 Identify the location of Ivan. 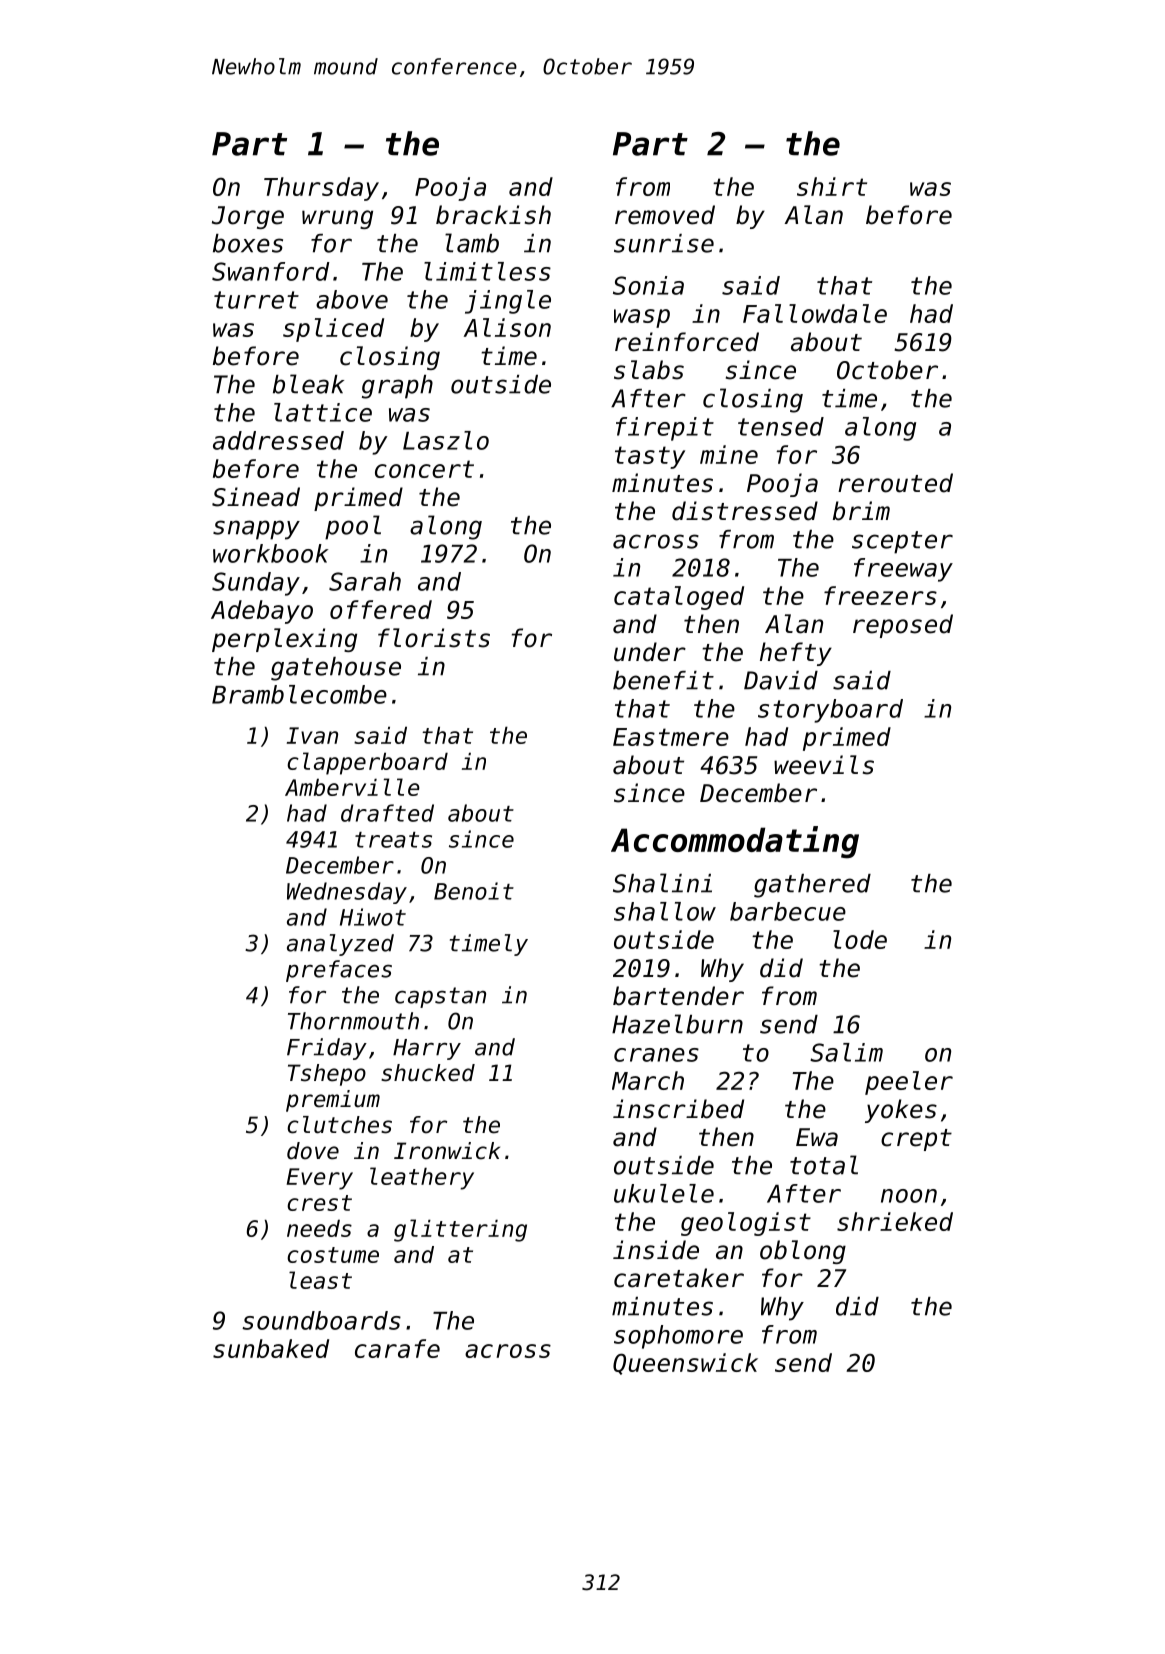
(312, 735).
